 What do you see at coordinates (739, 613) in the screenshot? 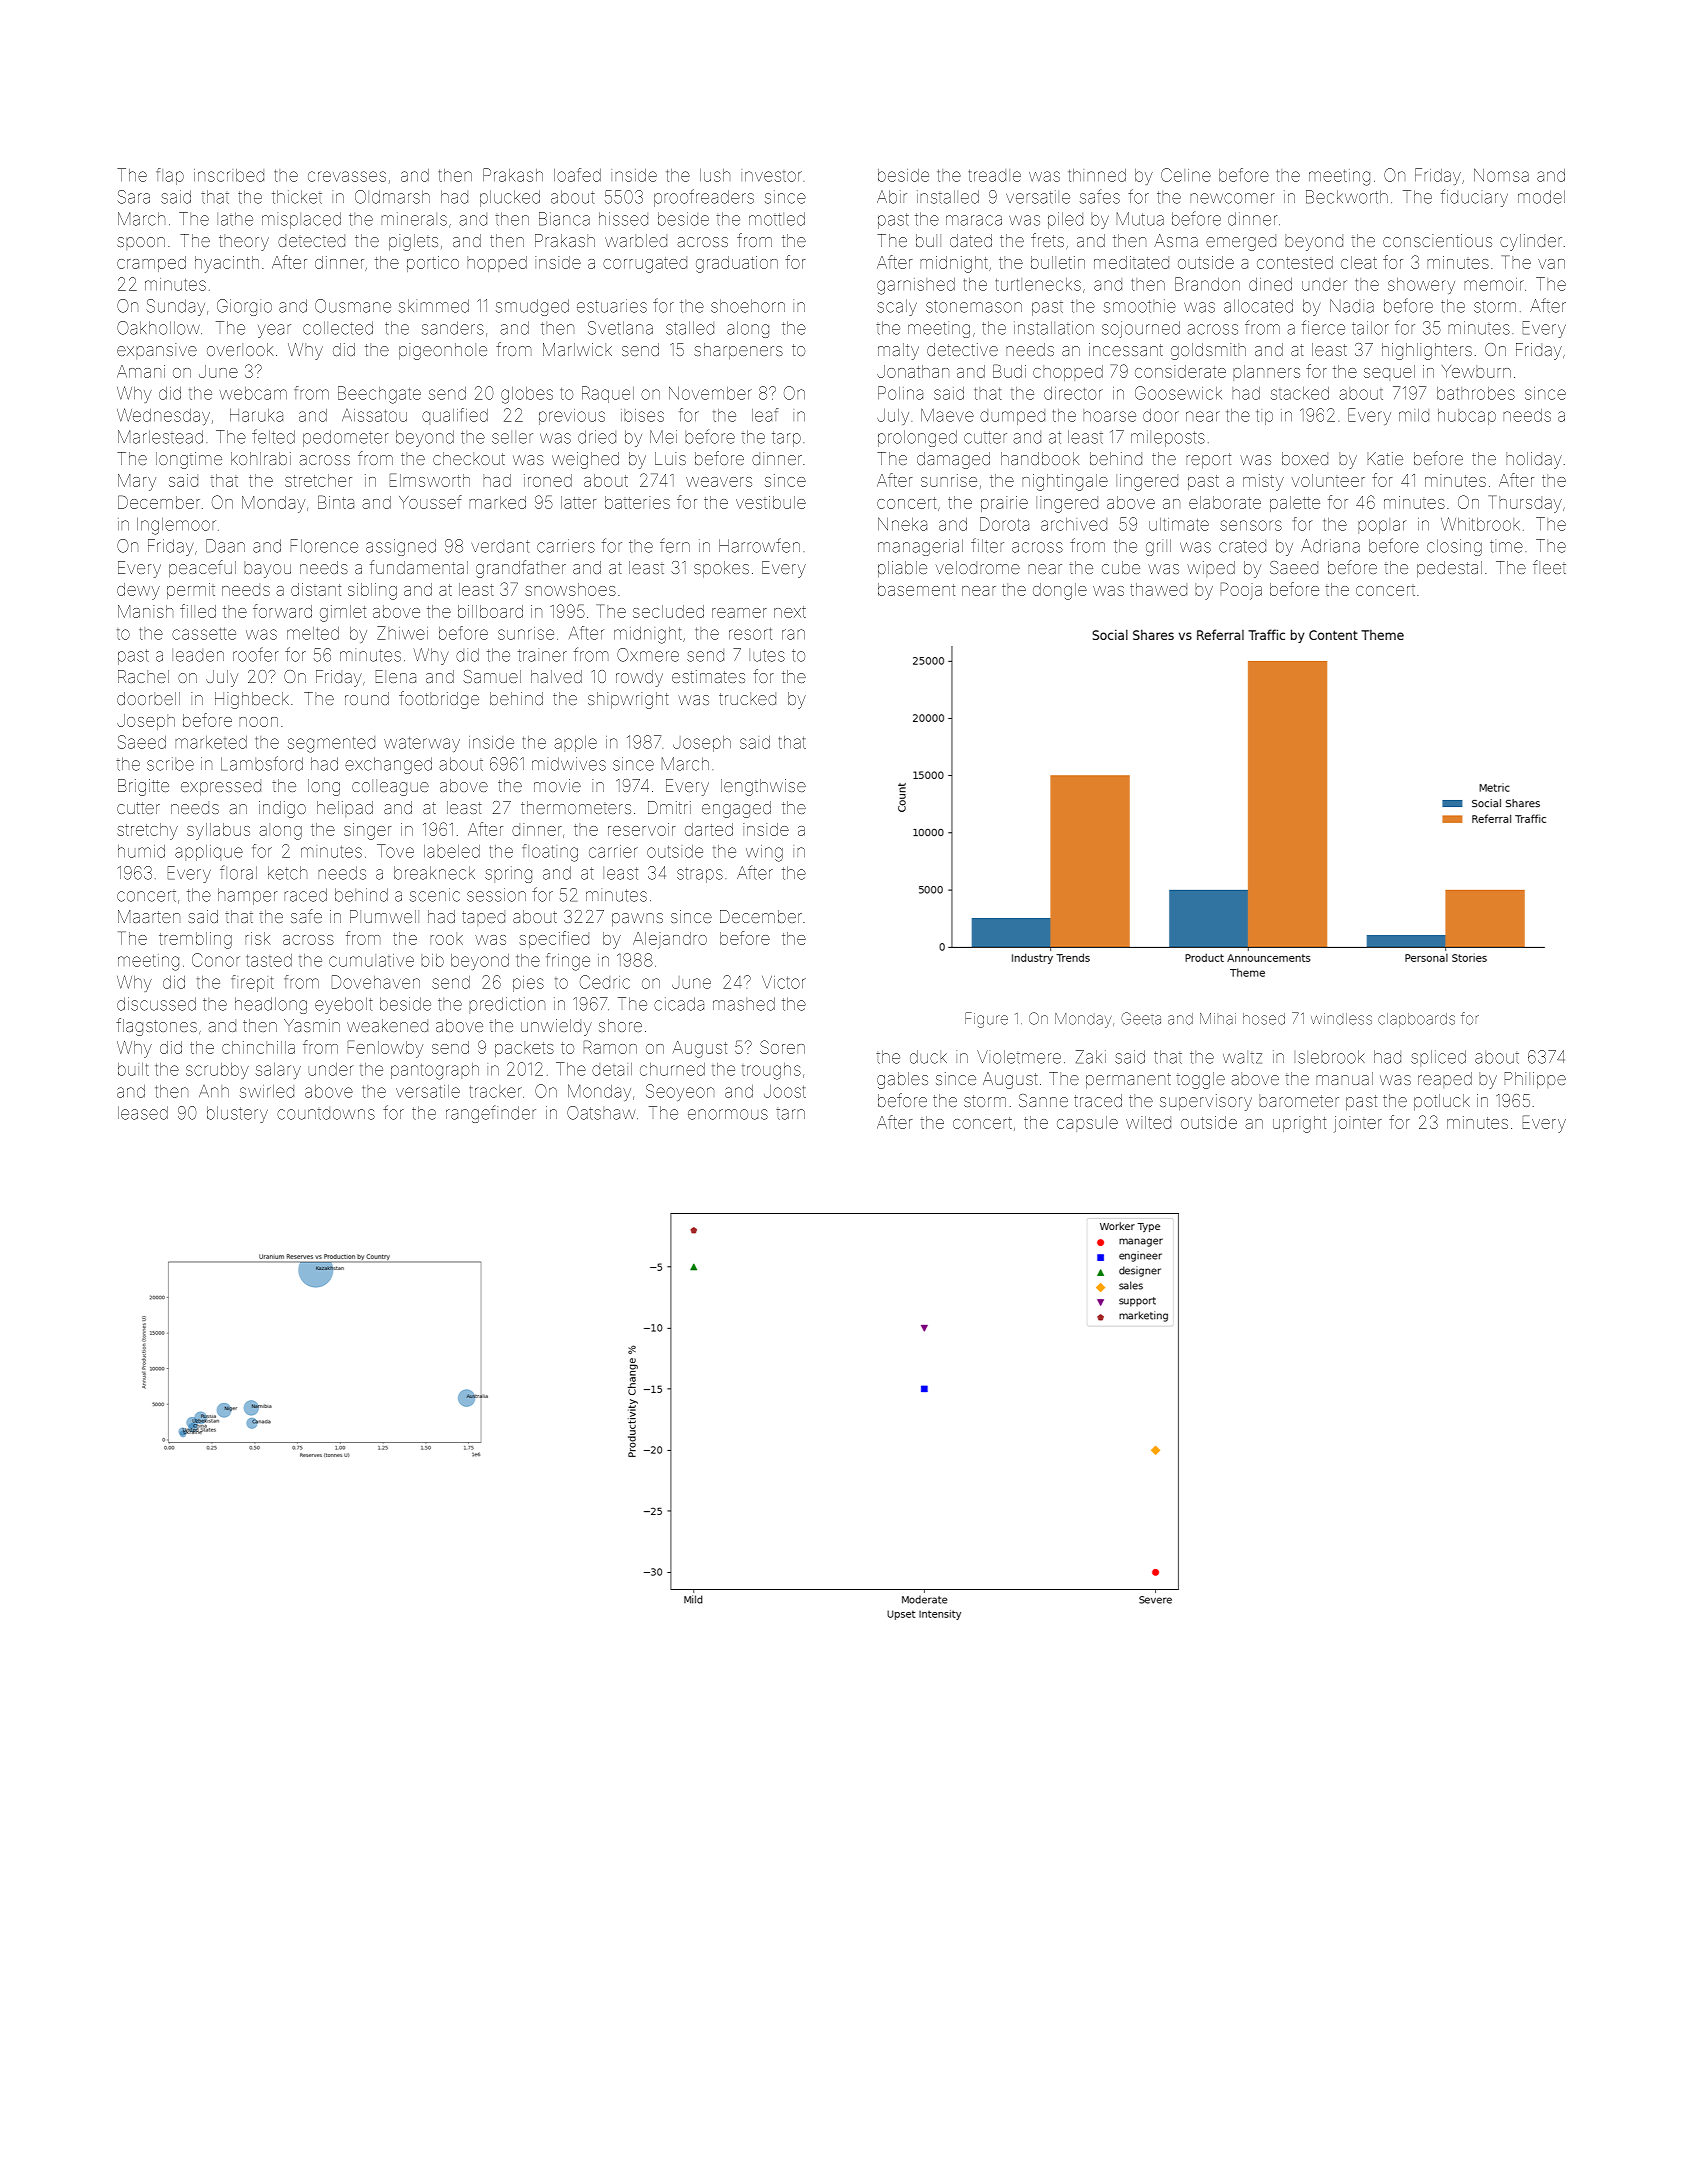
I see `reamer` at bounding box center [739, 613].
